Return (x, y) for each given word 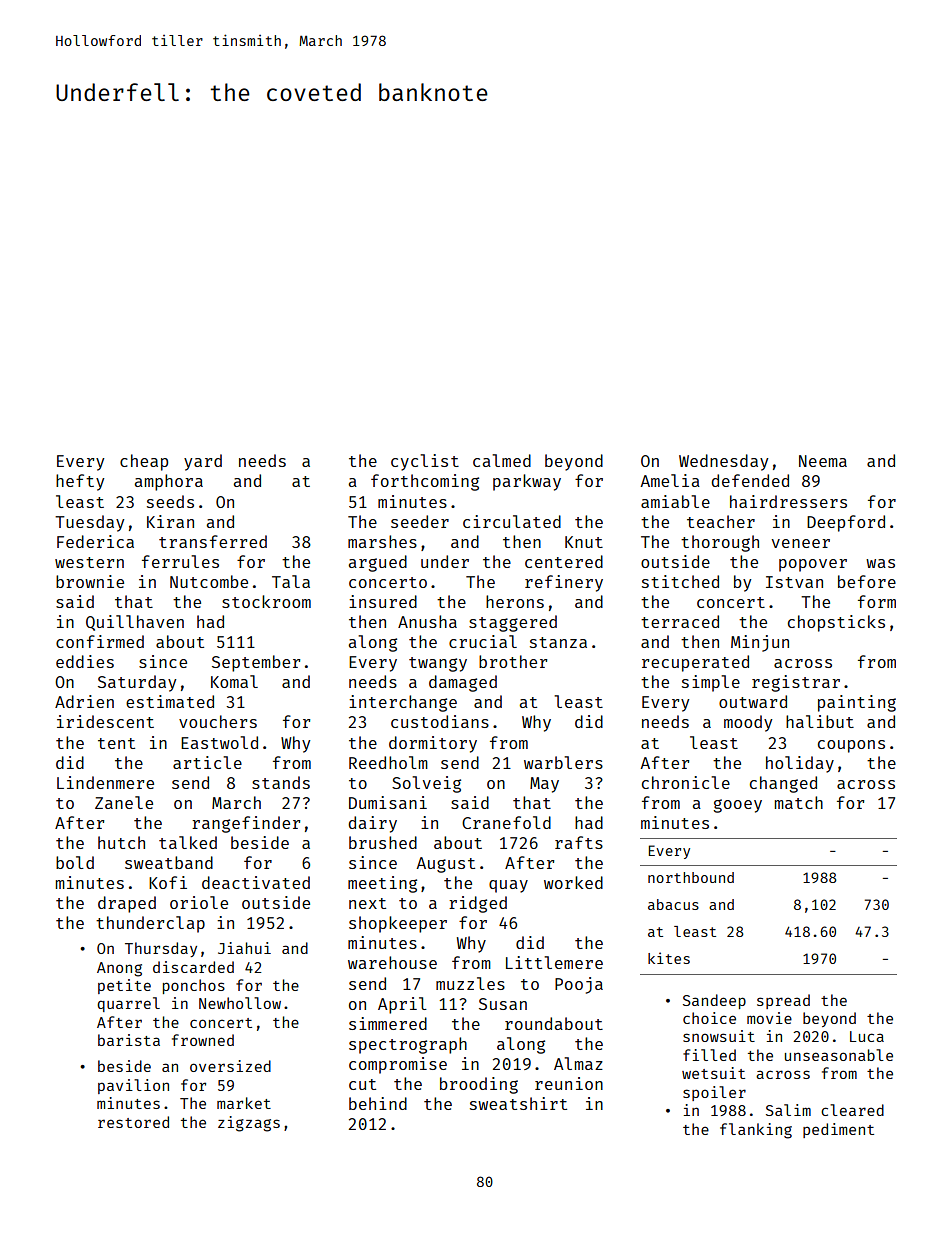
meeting (382, 884)
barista (129, 1040)
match (799, 802)
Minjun (760, 643)
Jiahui (244, 948)
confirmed (100, 641)
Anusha (427, 621)
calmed (502, 460)
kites (669, 958)
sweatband (169, 862)
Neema (823, 461)
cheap (144, 462)
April (402, 1005)
